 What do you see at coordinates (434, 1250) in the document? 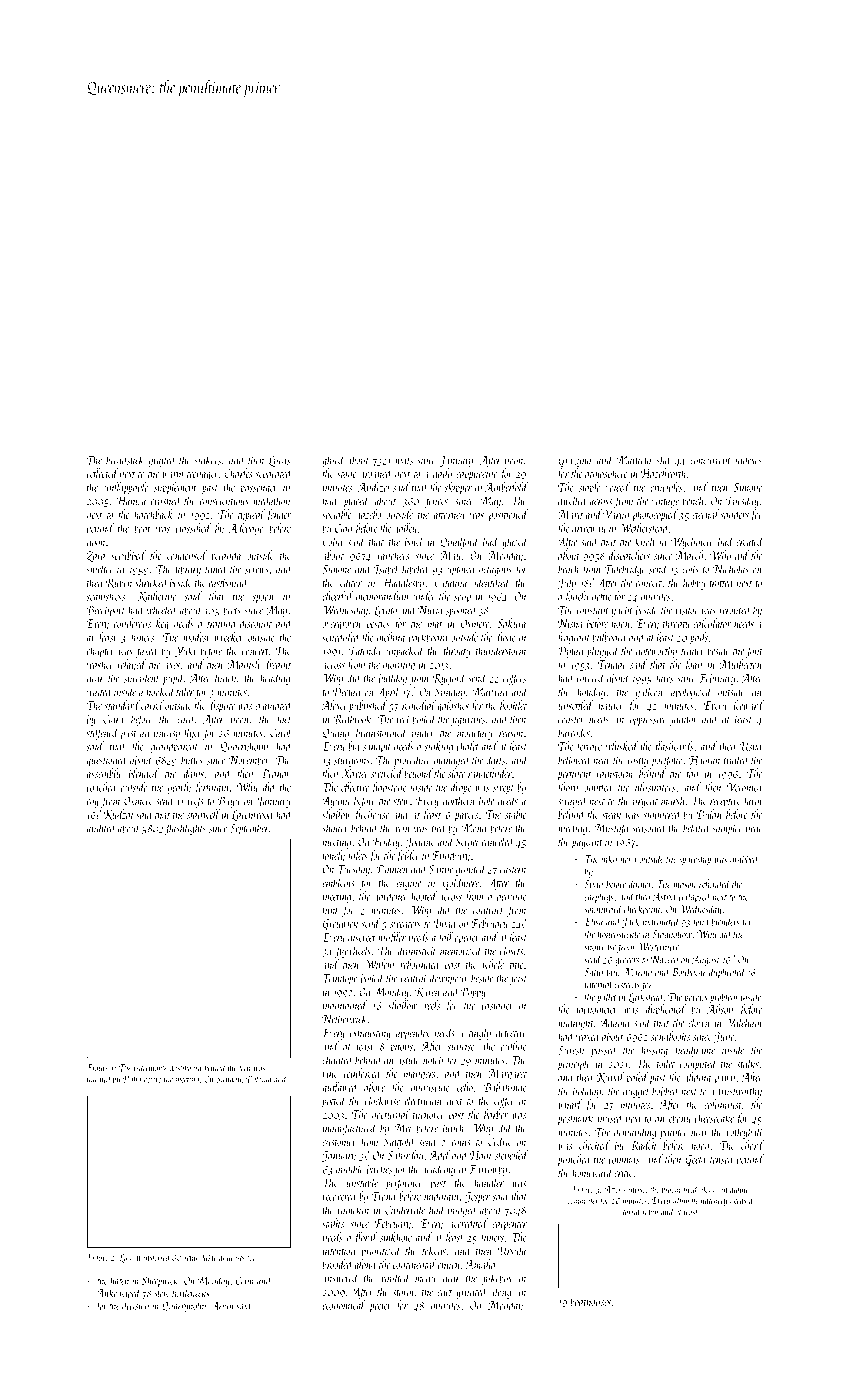
I see `tokens` at bounding box center [434, 1250].
